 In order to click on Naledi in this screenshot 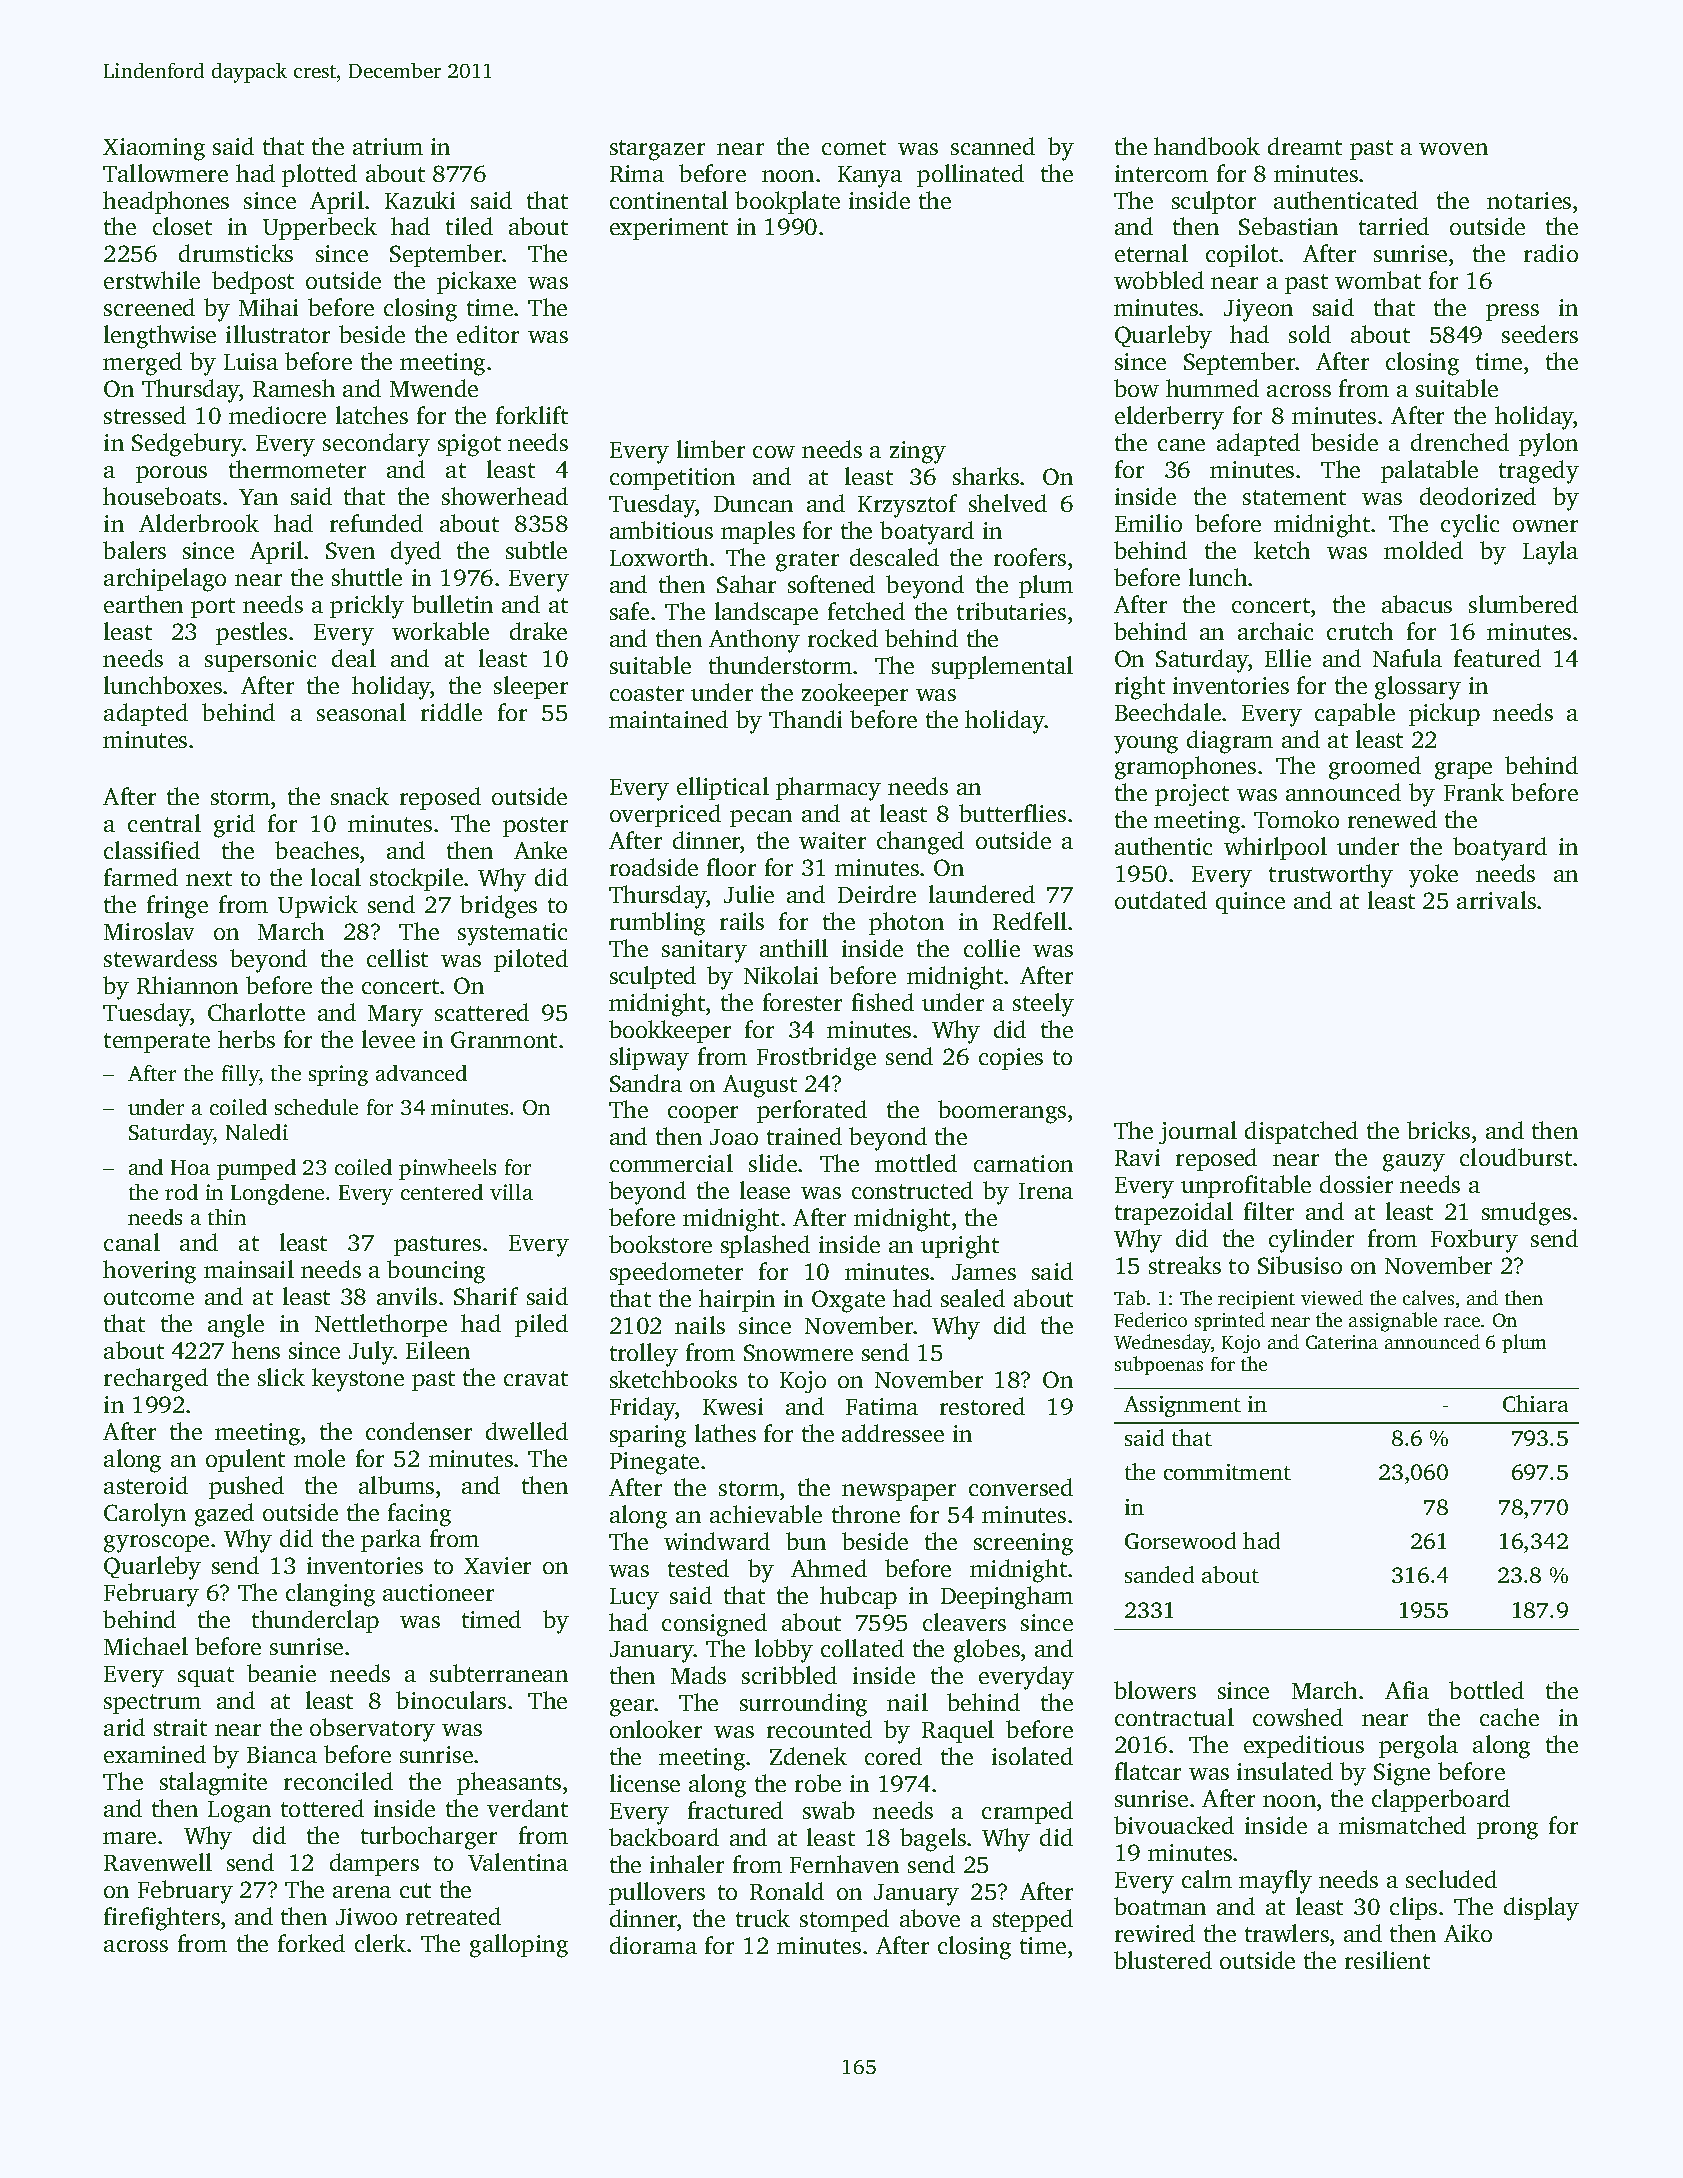, I will do `click(257, 1132)`.
